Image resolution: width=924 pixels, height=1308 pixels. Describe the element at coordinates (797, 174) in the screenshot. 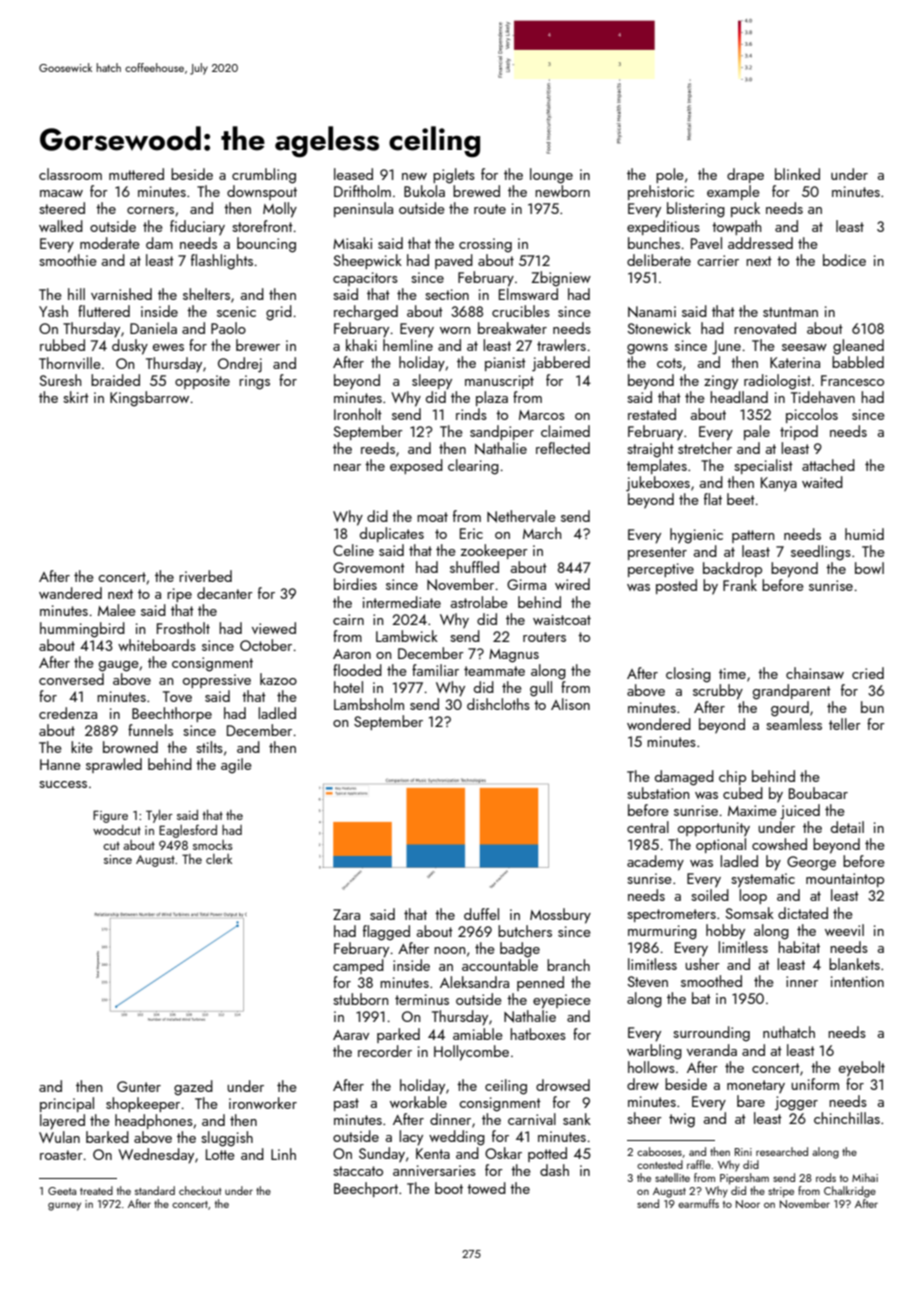

I see `blinked` at that location.
